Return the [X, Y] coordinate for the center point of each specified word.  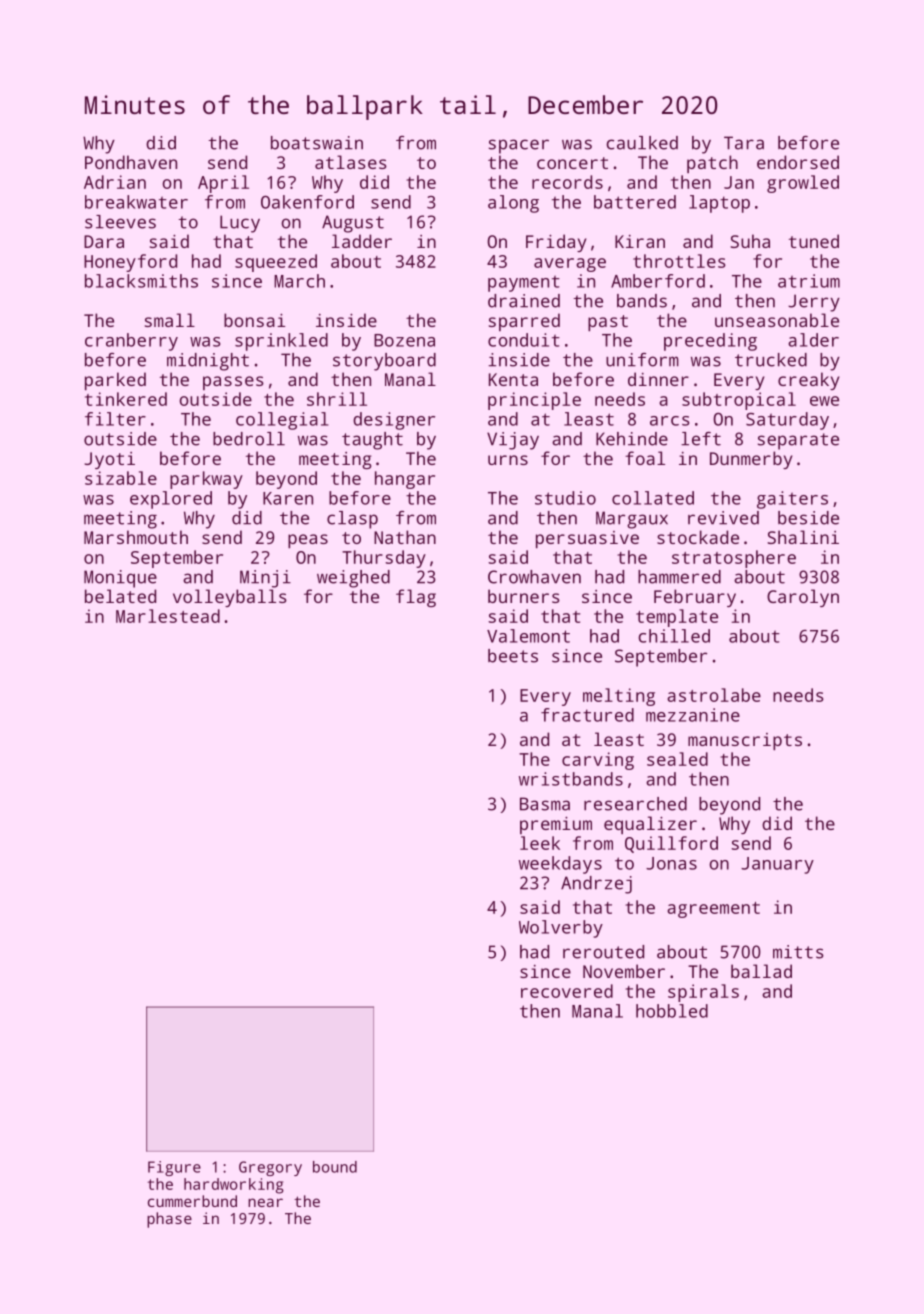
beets [513, 656]
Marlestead [168, 616]
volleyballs [230, 598]
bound [335, 1167]
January [777, 865]
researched [635, 804]
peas [308, 541]
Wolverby [561, 929]
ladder [362, 241]
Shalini [803, 537]
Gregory [270, 1168]
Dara [104, 241]
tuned [814, 241]
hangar [405, 480]
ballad [761, 971]
